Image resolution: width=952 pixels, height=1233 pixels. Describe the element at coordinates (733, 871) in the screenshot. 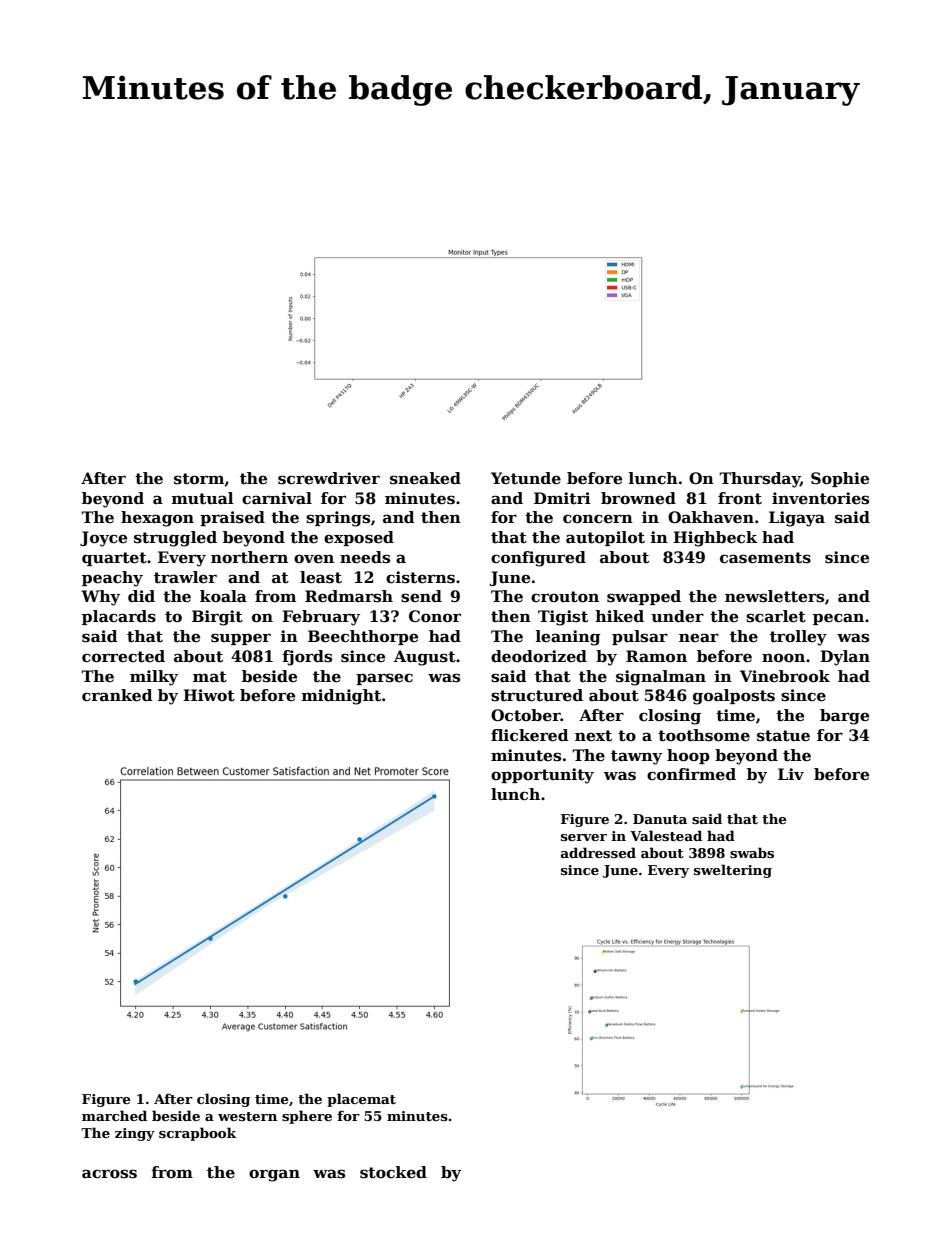

I see `sweltering` at that location.
